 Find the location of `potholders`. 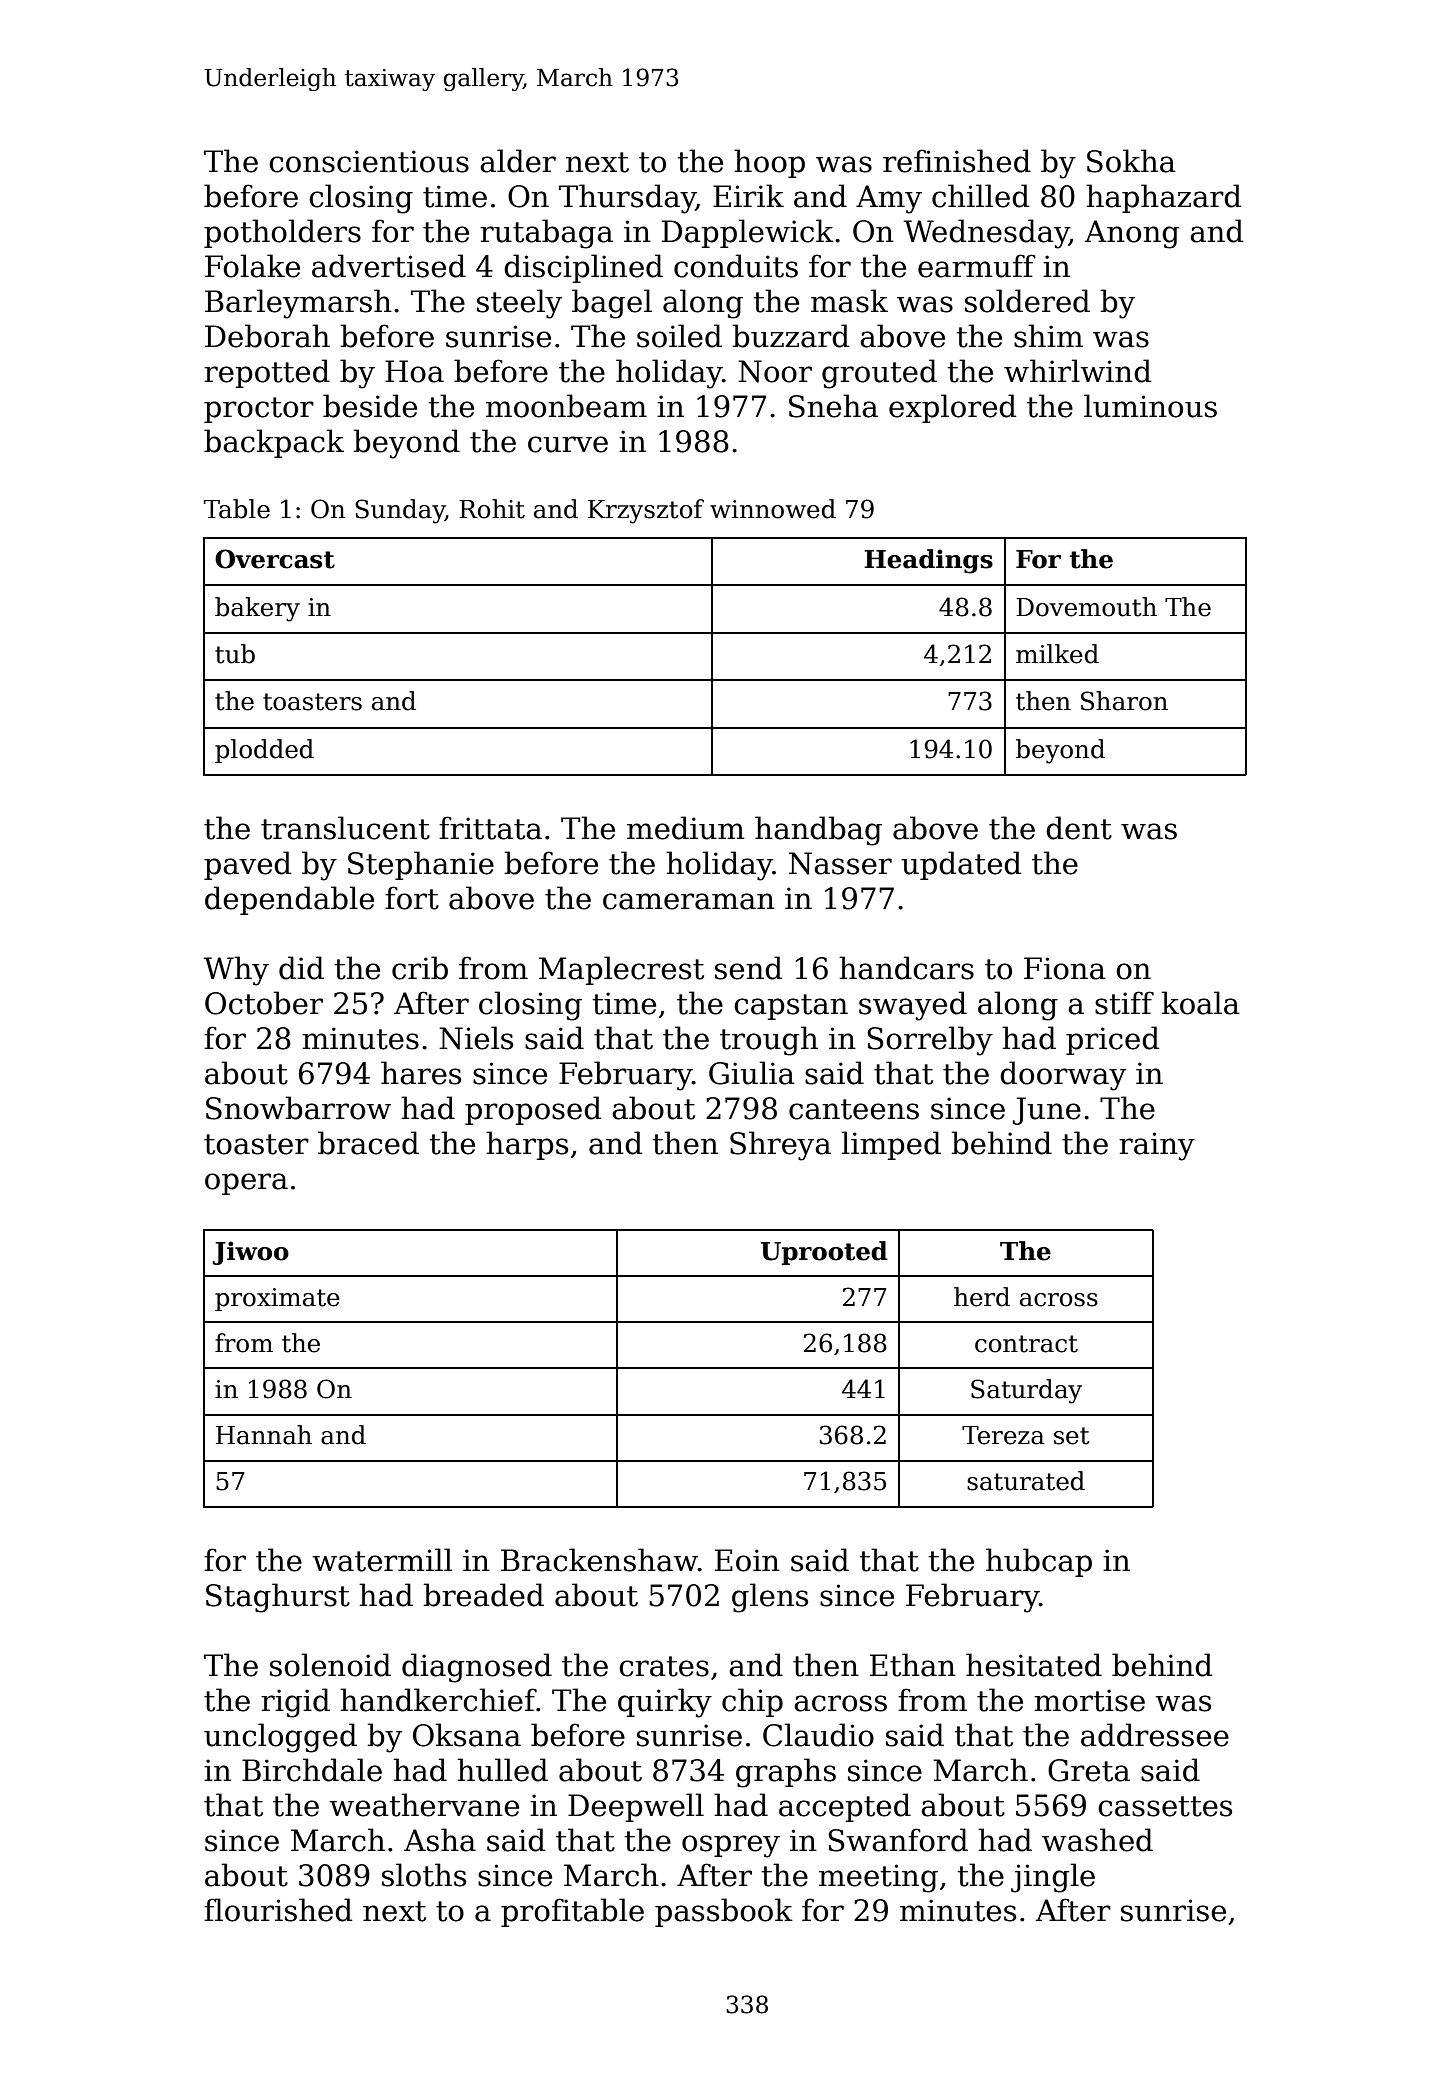

potholders is located at coordinates (282, 233).
